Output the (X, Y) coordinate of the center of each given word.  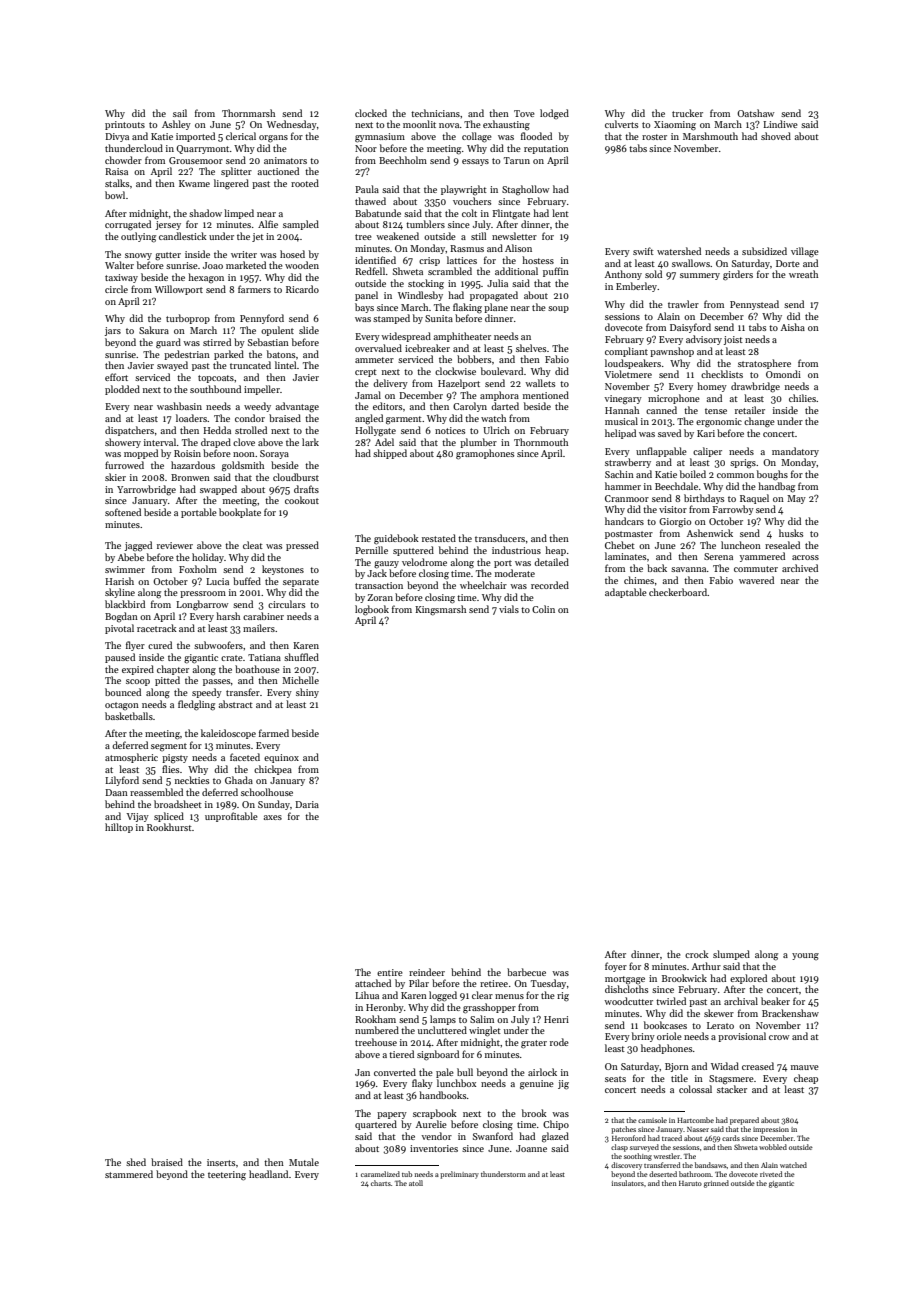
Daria (307, 804)
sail (180, 113)
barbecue (526, 972)
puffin (556, 272)
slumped (731, 955)
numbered (377, 1030)
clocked (371, 113)
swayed (172, 366)
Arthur (706, 966)
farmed (274, 733)
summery (700, 276)
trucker (687, 113)
